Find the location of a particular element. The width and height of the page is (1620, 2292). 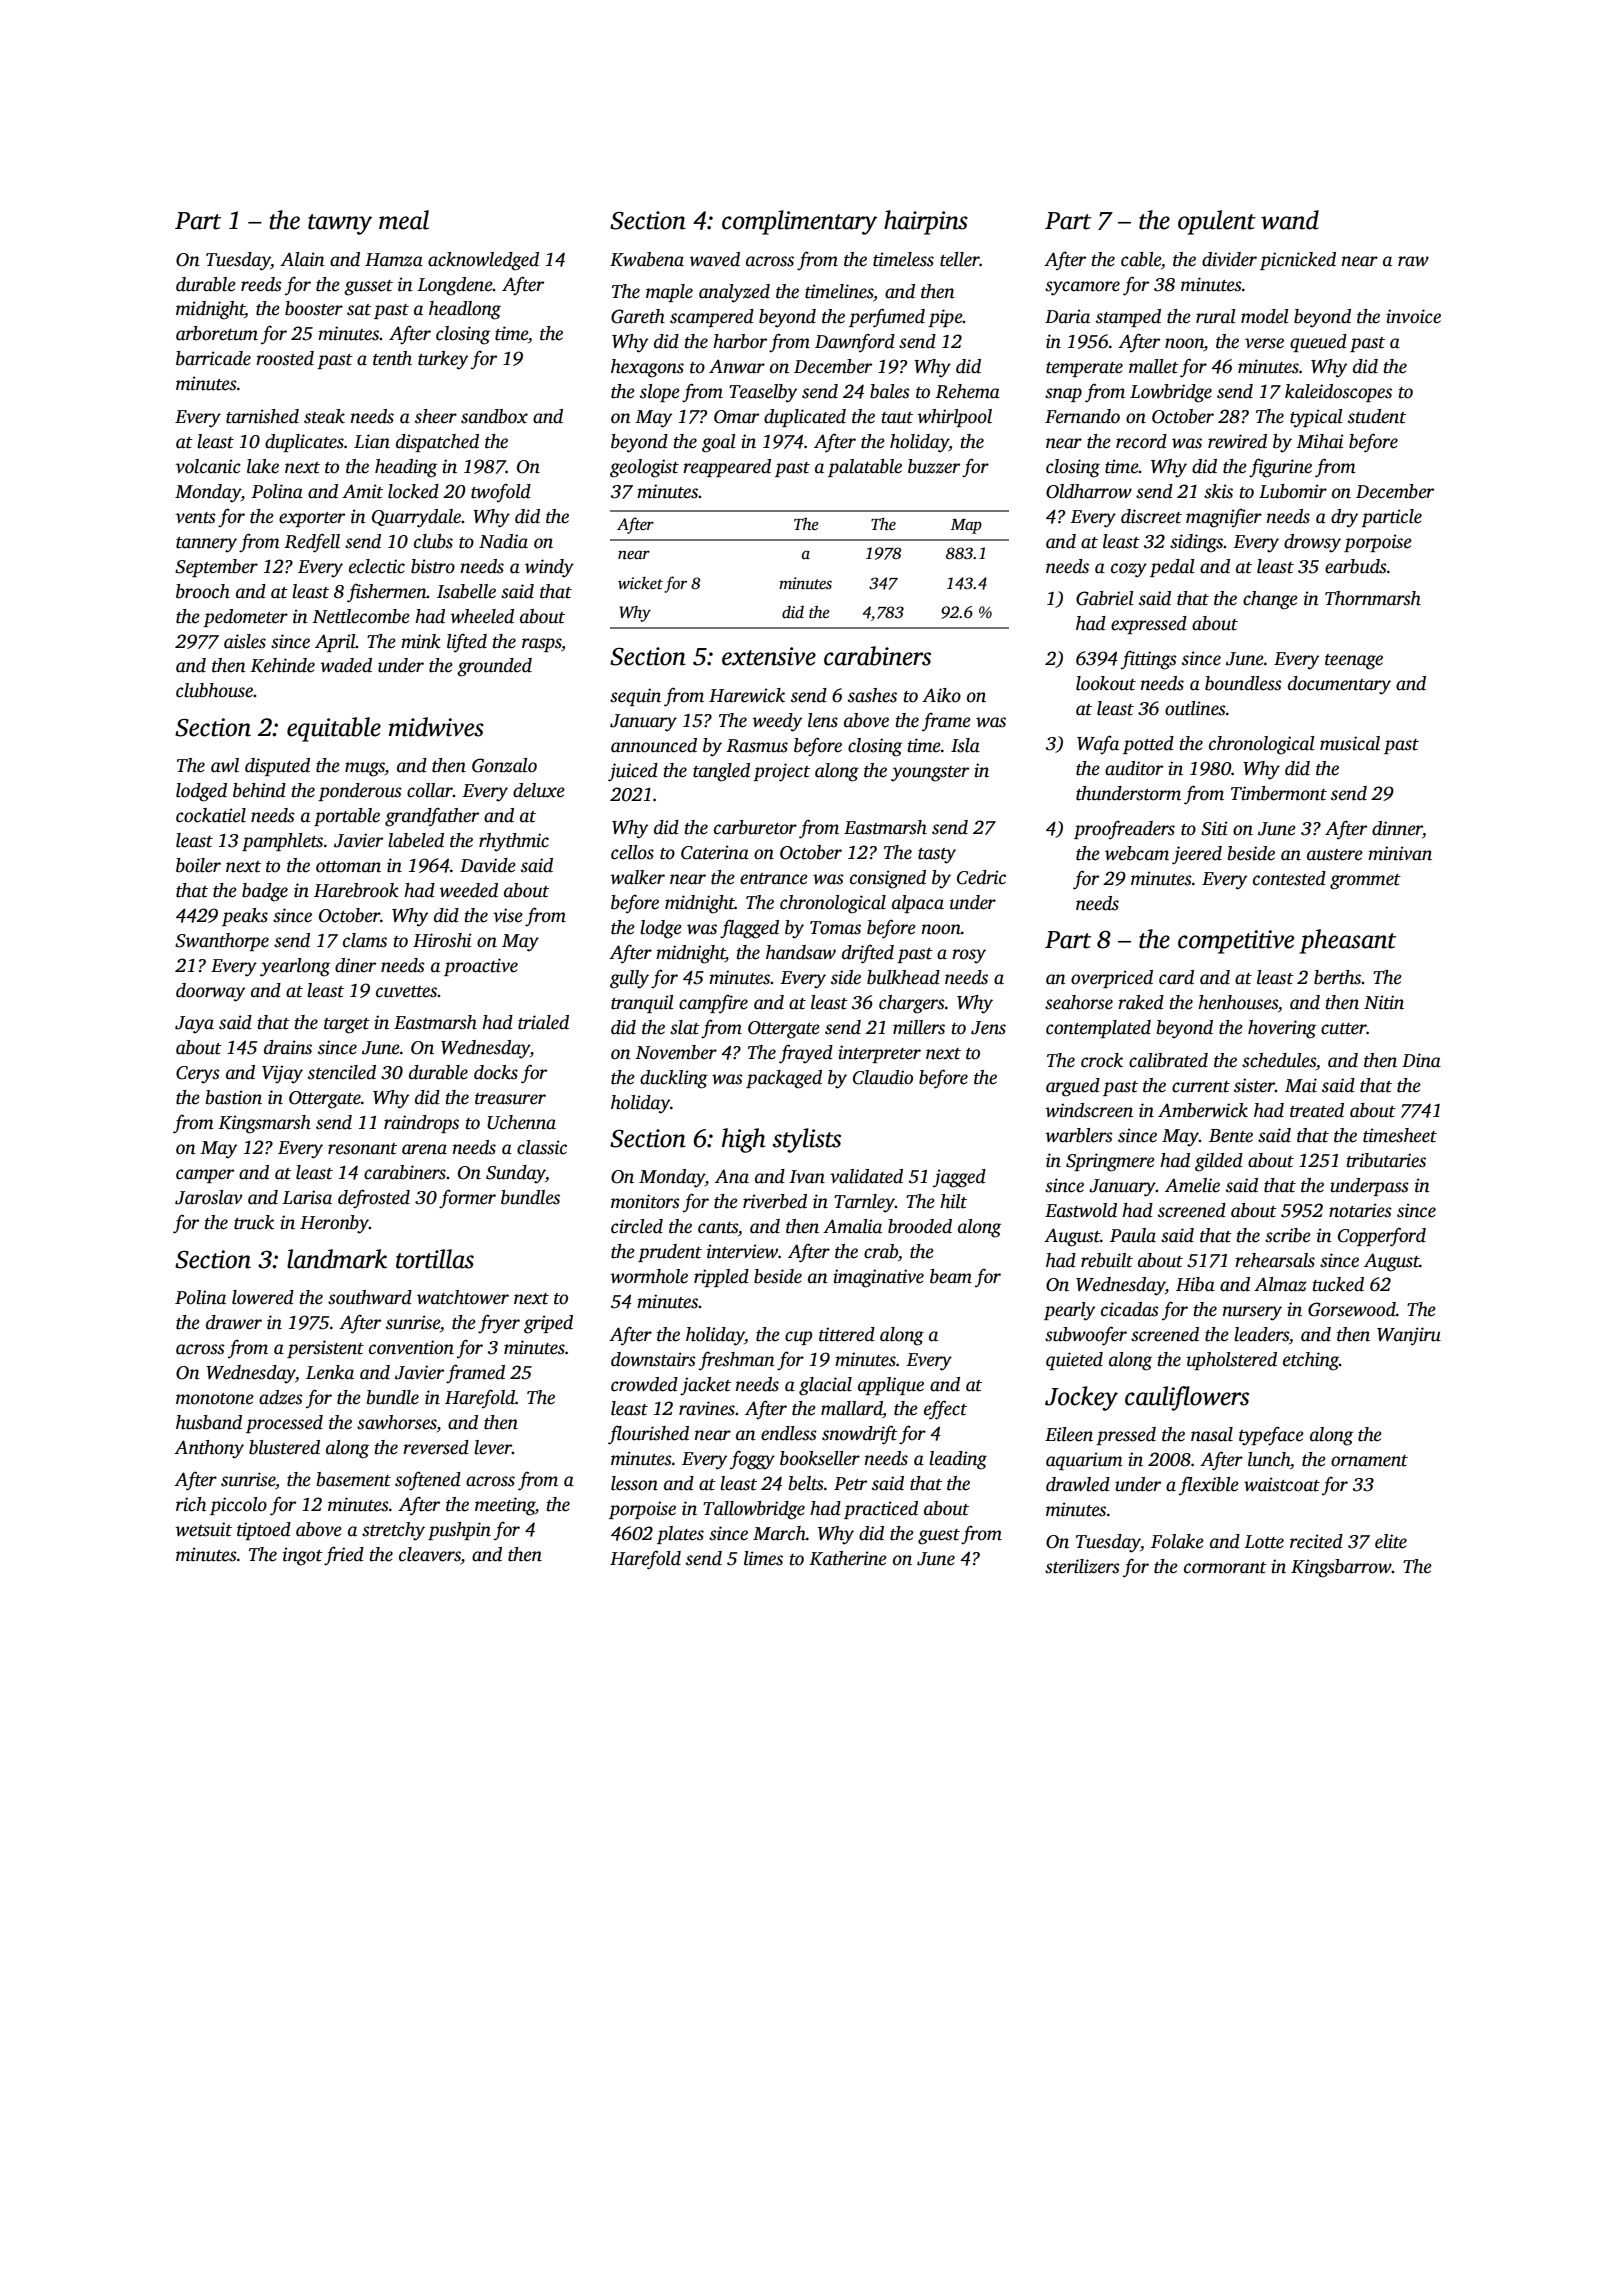

Harebrook is located at coordinates (356, 890).
